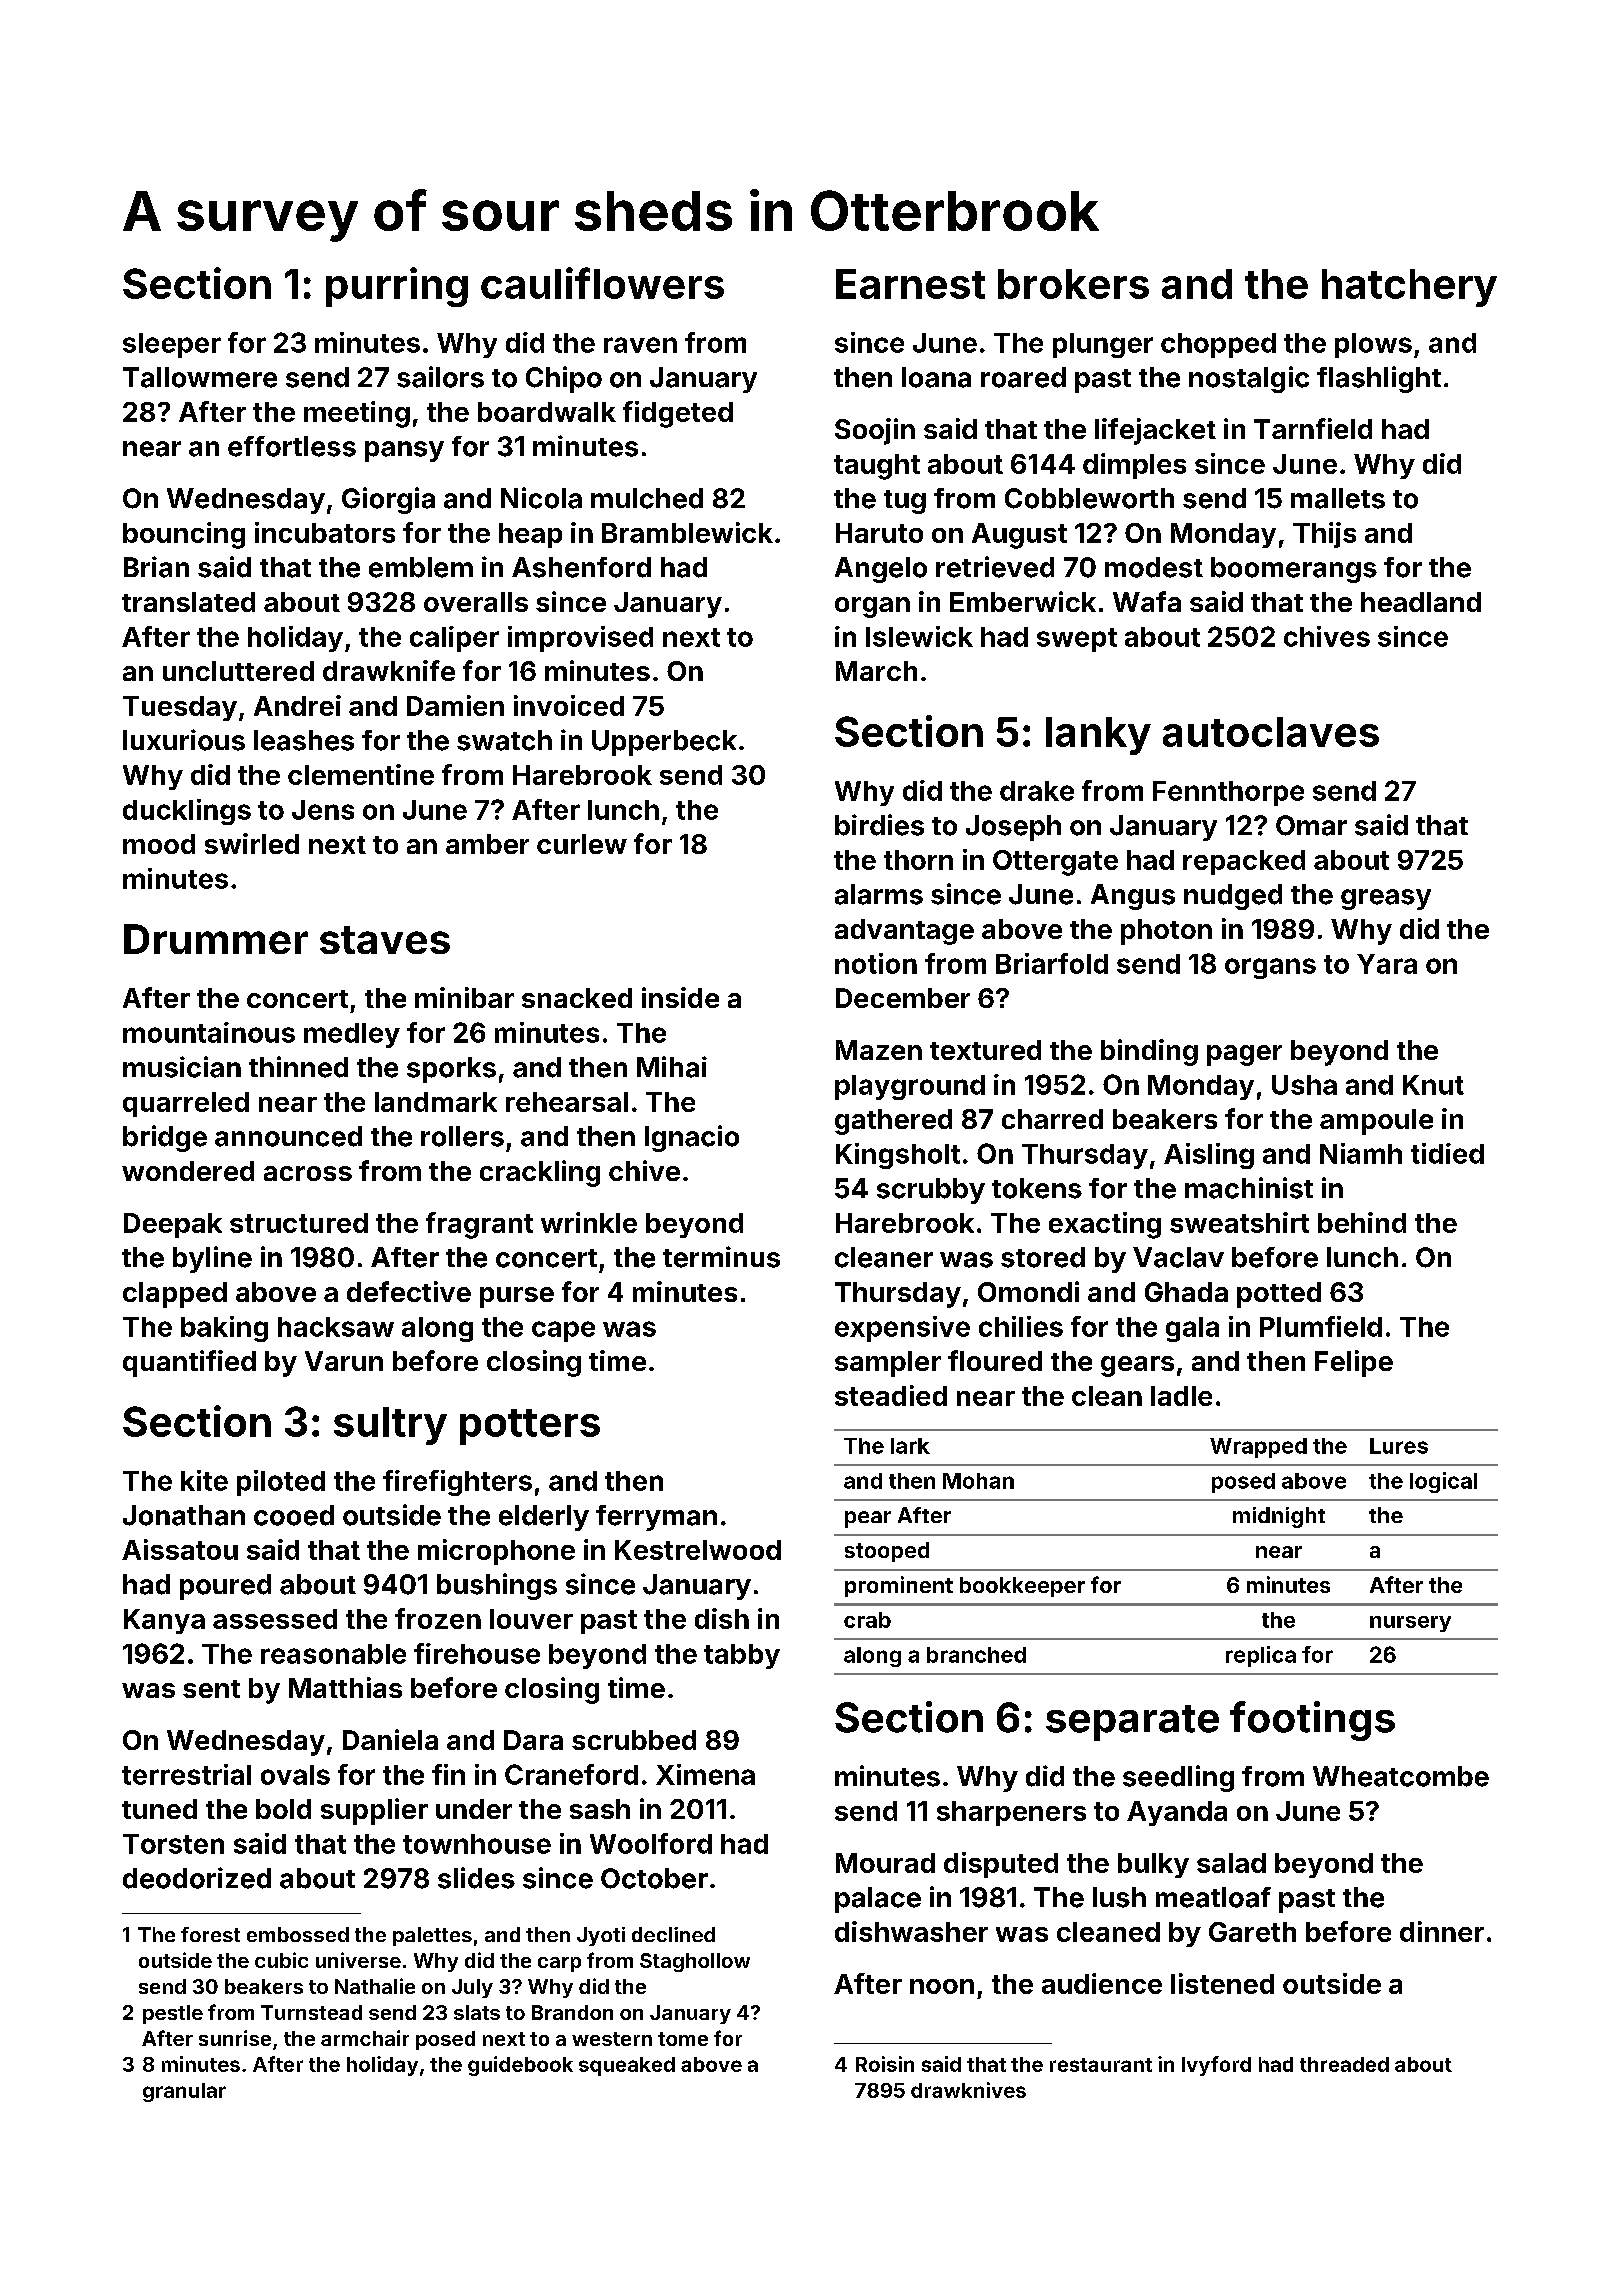 This image has height=2292, width=1620. I want to click on hatchery, so click(1409, 288).
